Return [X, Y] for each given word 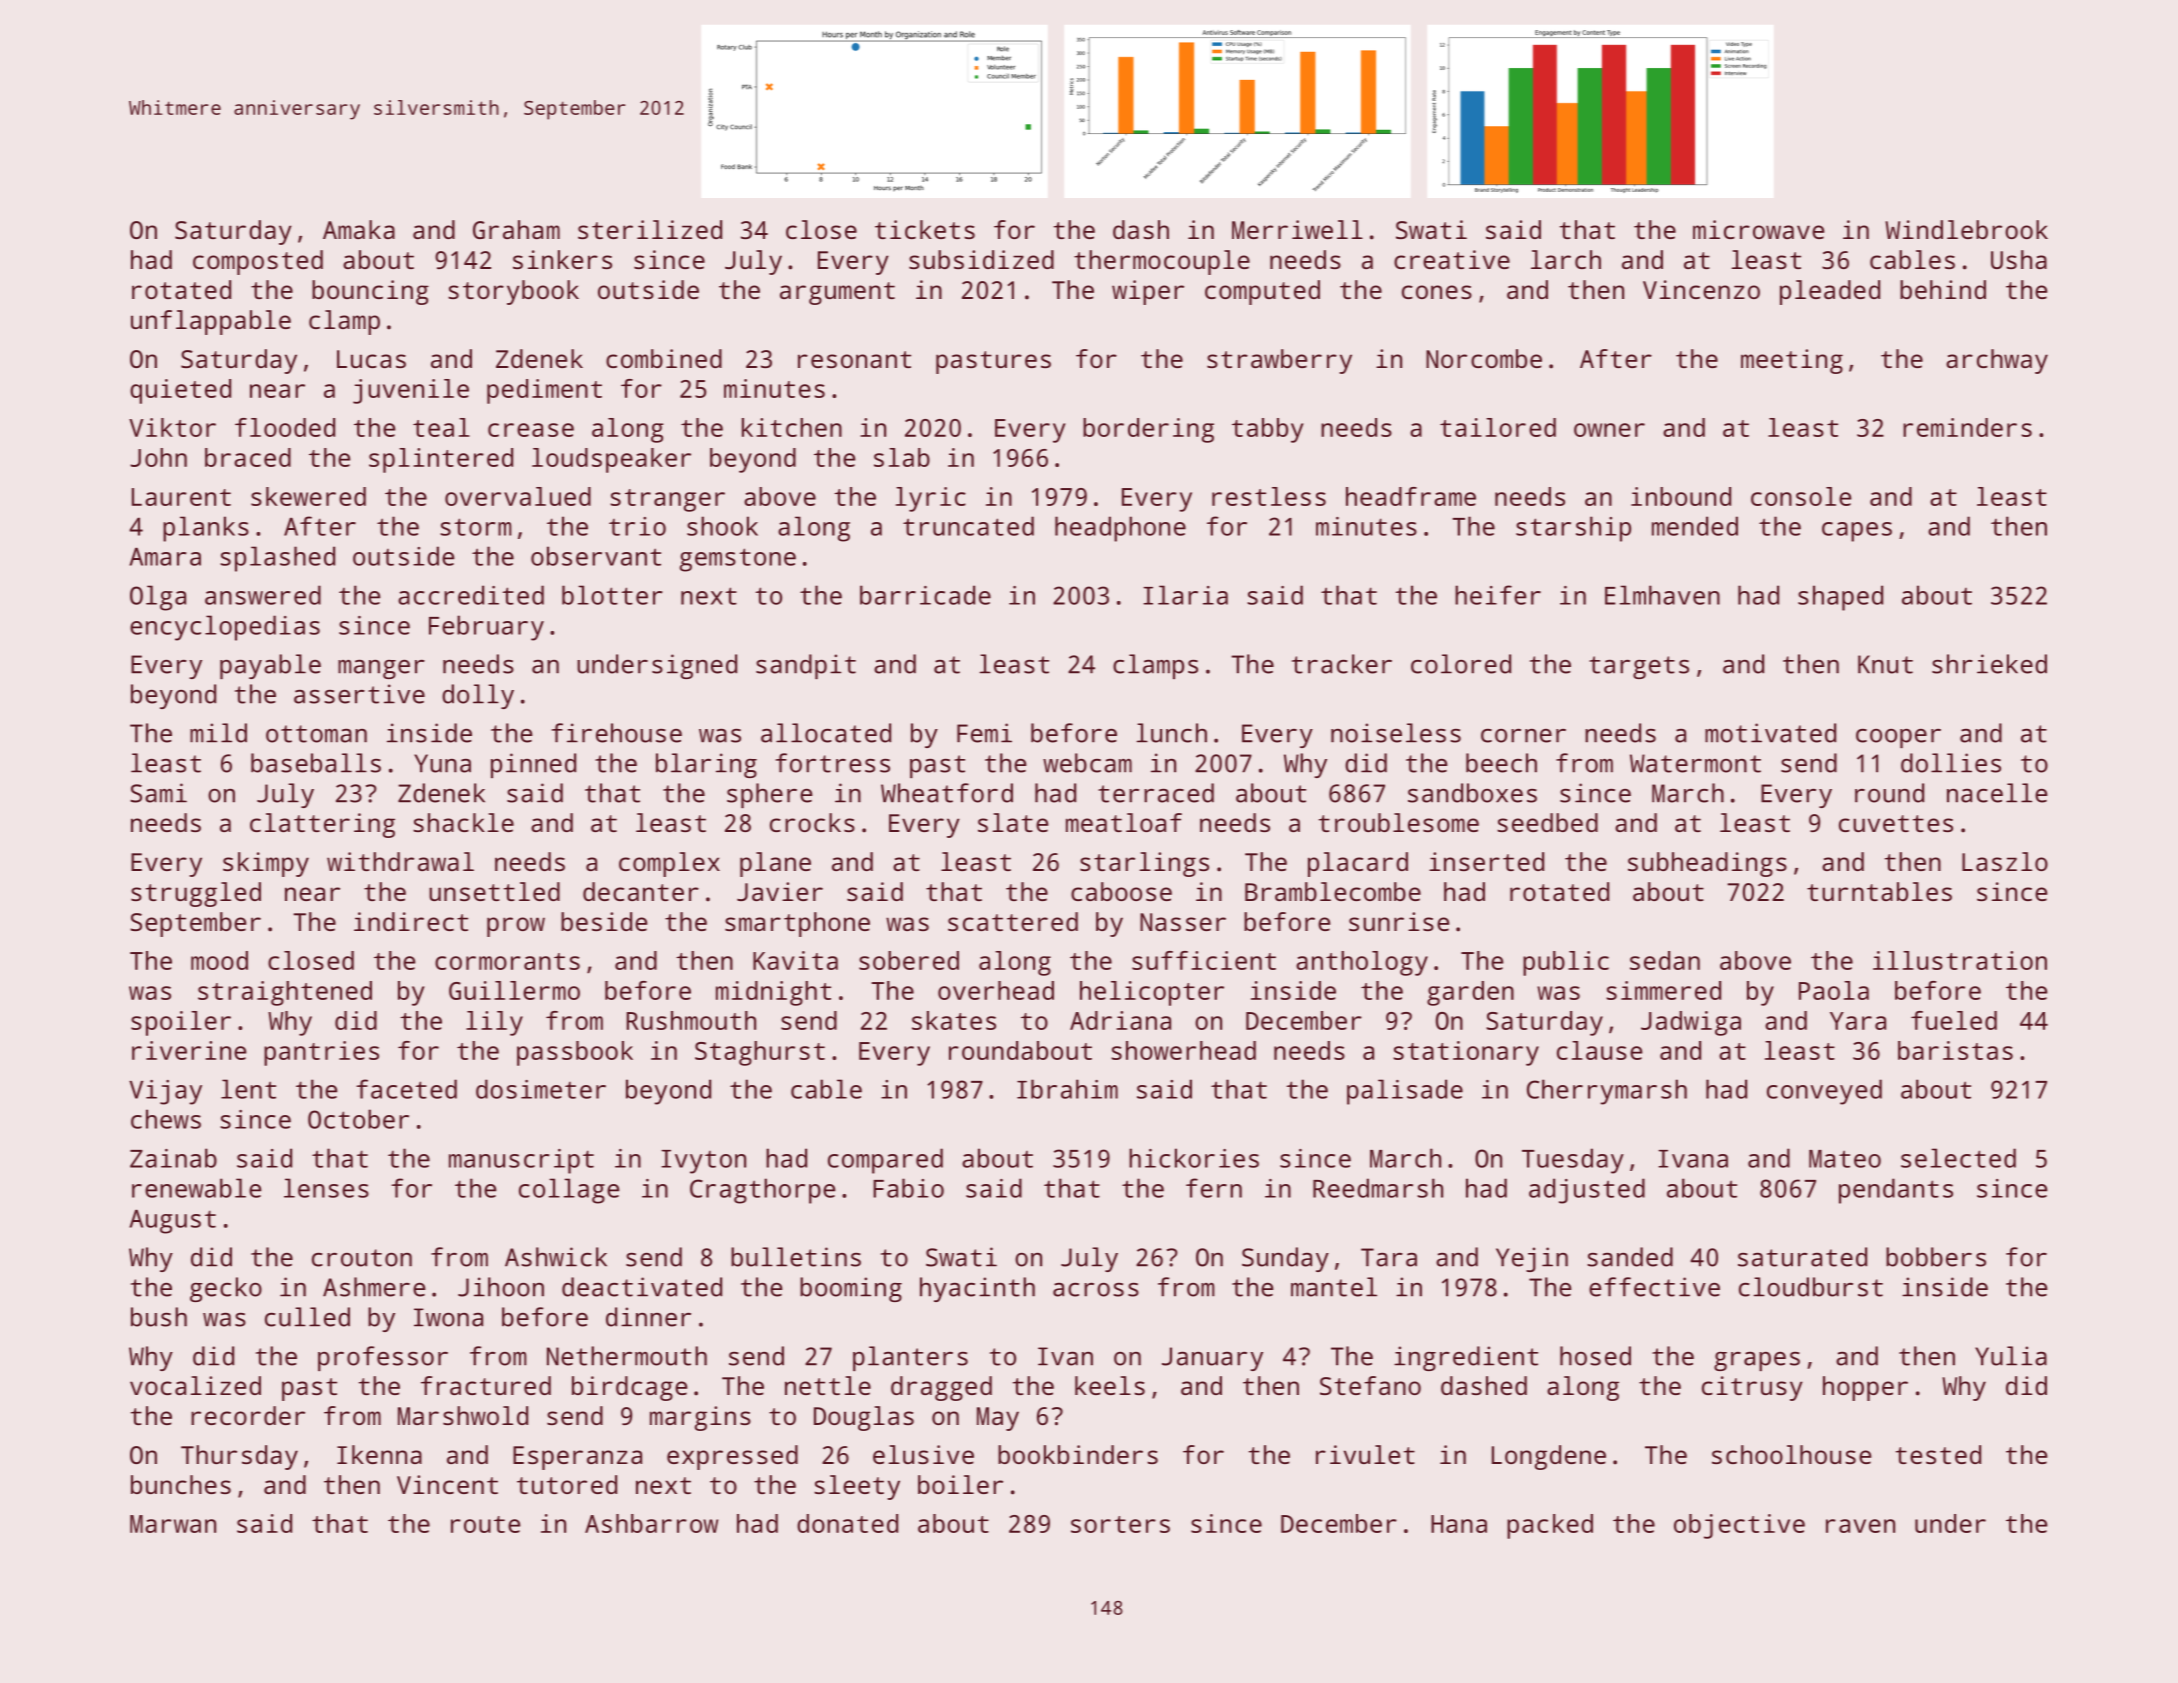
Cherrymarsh [1607, 1092]
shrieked [1989, 664]
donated [847, 1523]
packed [1550, 1526]
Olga [158, 598]
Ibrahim [1067, 1089]
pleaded [1830, 292]
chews [166, 1119]
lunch [1172, 733]
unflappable [211, 322]
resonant [854, 359]
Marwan [173, 1524]
